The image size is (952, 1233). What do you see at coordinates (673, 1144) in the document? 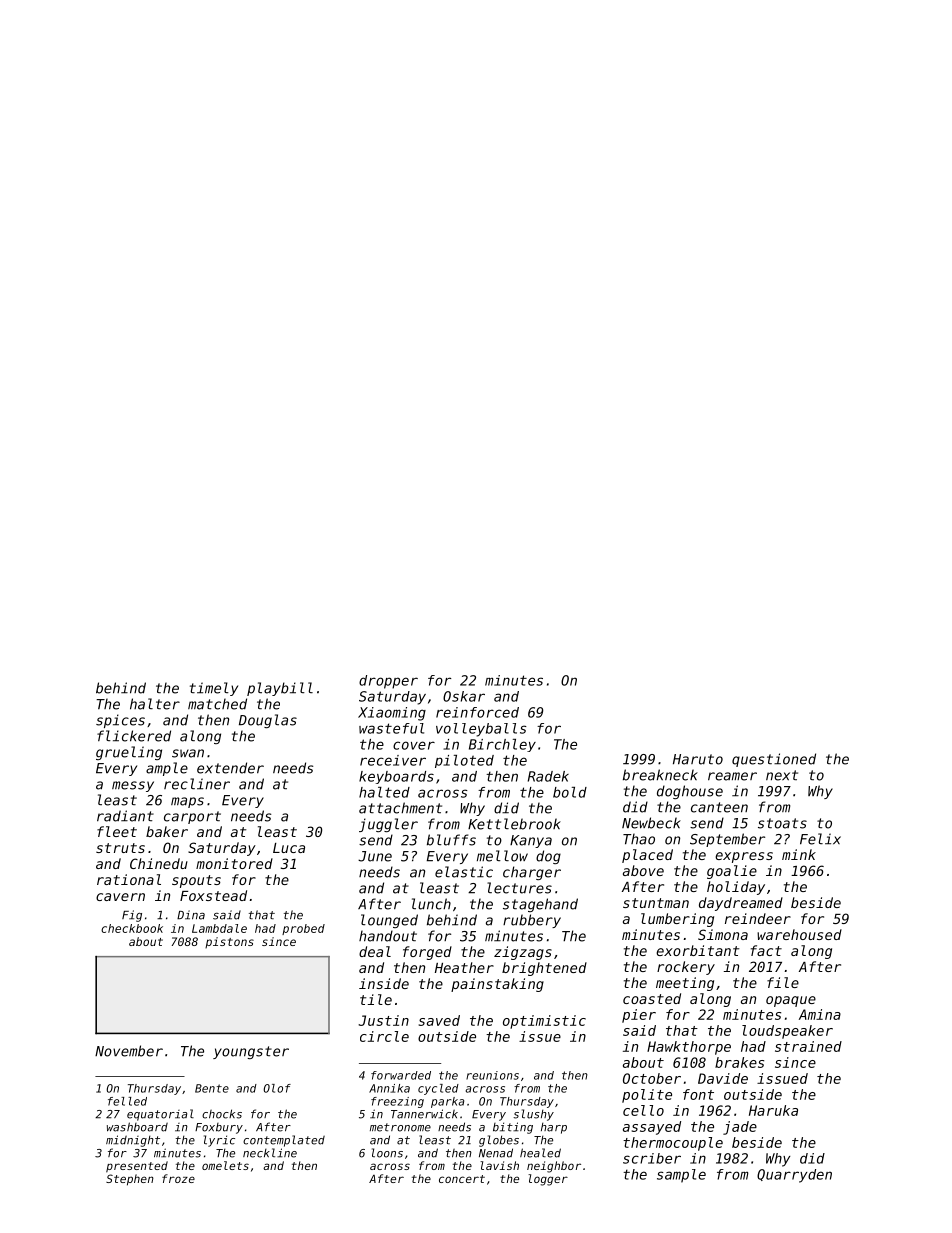
I see `thermocouple` at bounding box center [673, 1144].
